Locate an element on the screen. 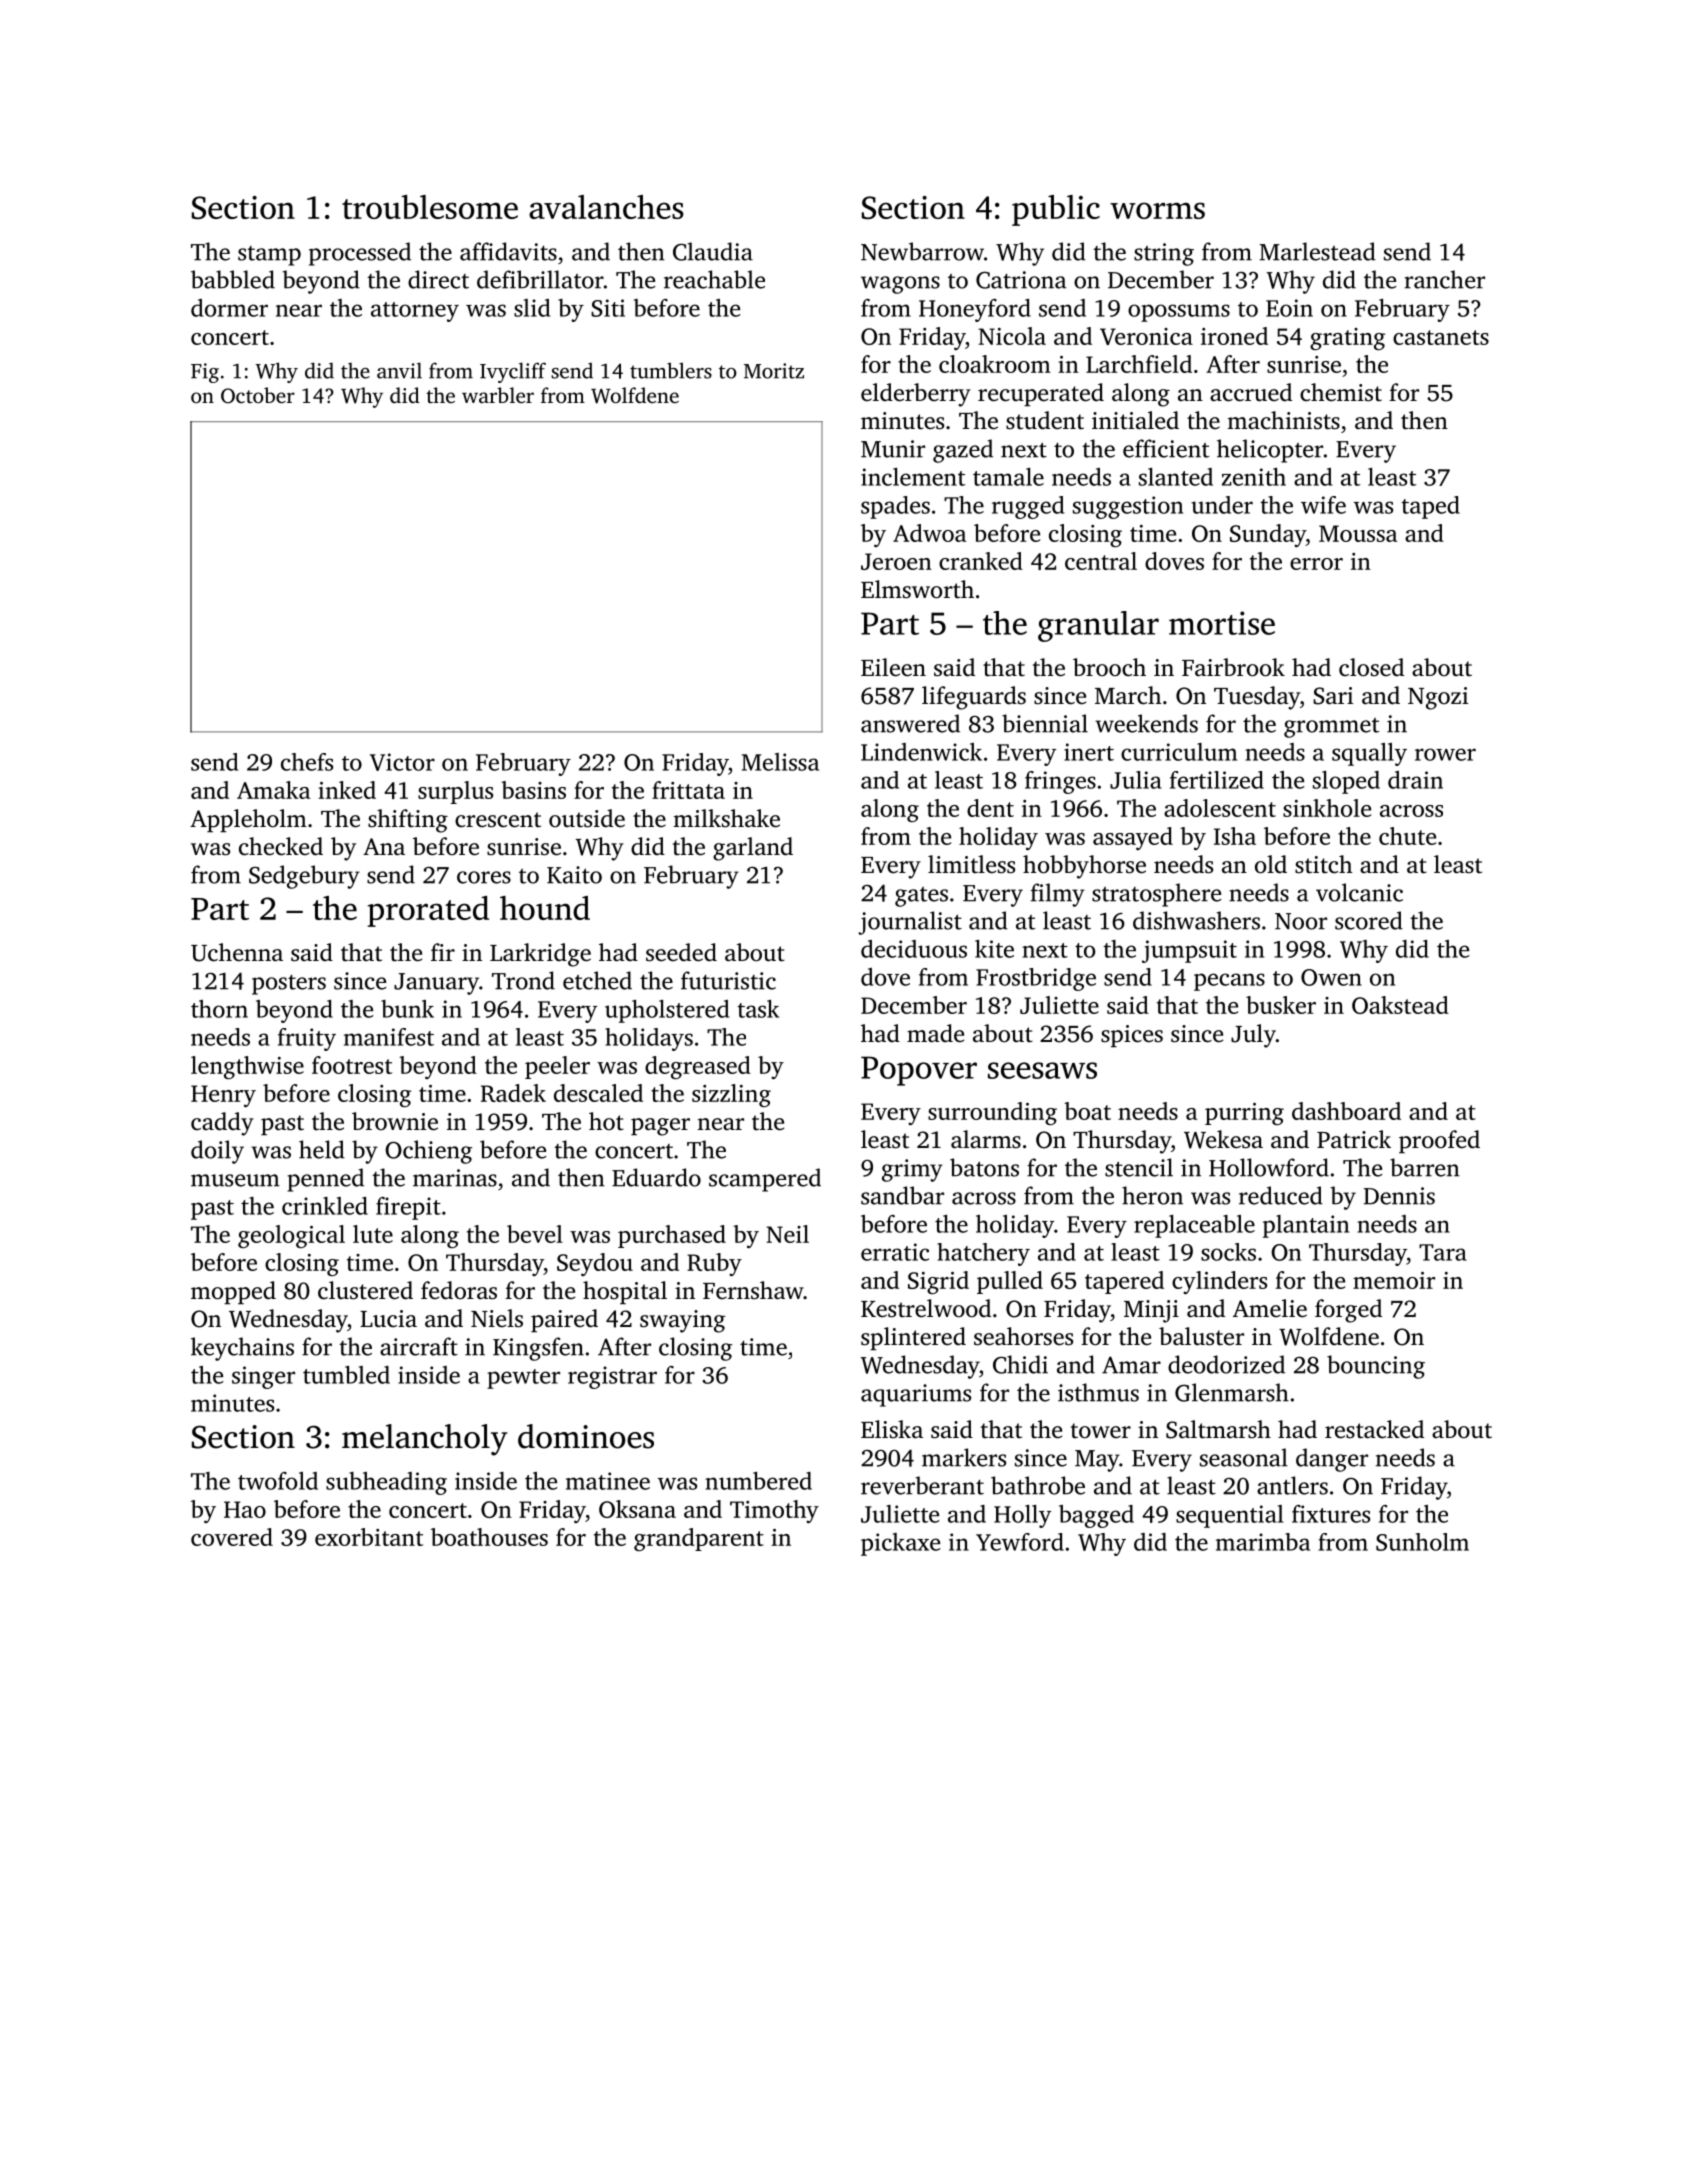 Image resolution: width=1683 pixels, height=2178 pixels. October is located at coordinates (258, 395).
